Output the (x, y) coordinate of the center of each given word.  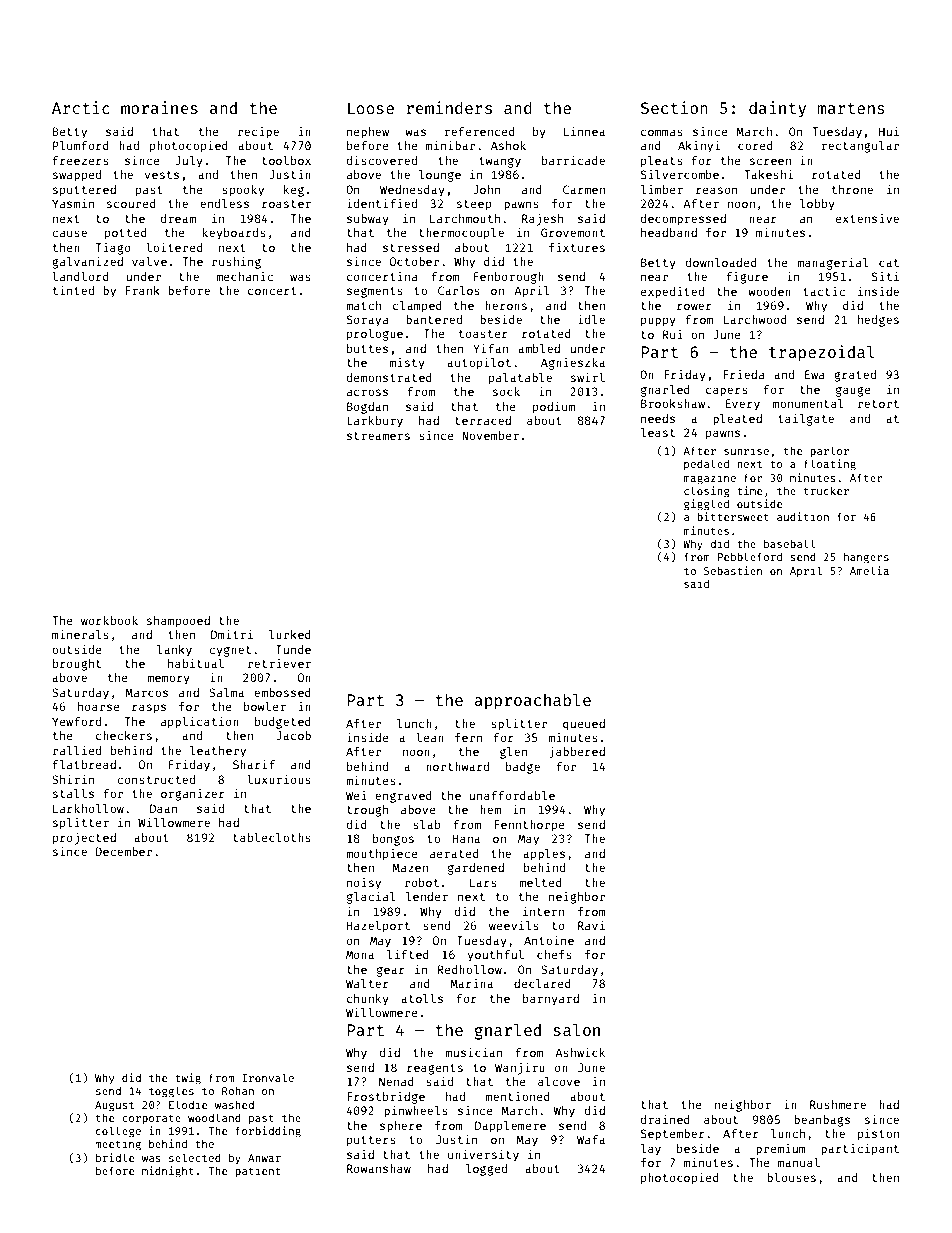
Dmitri (232, 634)
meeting (118, 1145)
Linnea (584, 131)
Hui (889, 131)
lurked (290, 634)
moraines (159, 107)
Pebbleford (750, 556)
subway (368, 220)
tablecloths (272, 837)
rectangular (860, 147)
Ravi (591, 925)
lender (427, 896)
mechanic (244, 276)
